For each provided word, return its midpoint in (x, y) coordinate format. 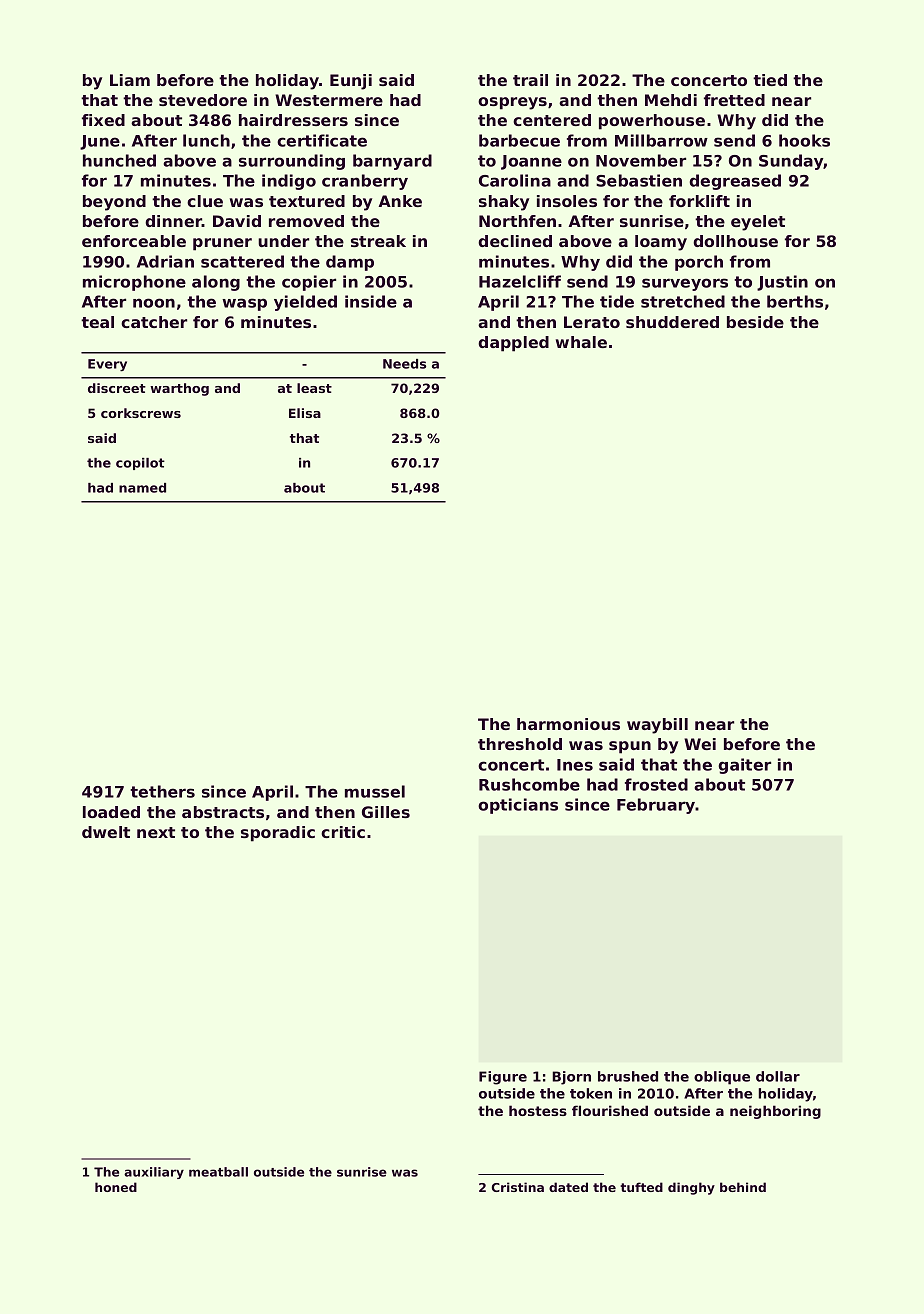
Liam (130, 80)
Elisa (305, 413)
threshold (520, 744)
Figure (503, 1078)
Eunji (351, 82)
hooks (804, 140)
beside (755, 322)
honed (116, 1187)
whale (581, 342)
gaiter (744, 766)
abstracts (223, 812)
